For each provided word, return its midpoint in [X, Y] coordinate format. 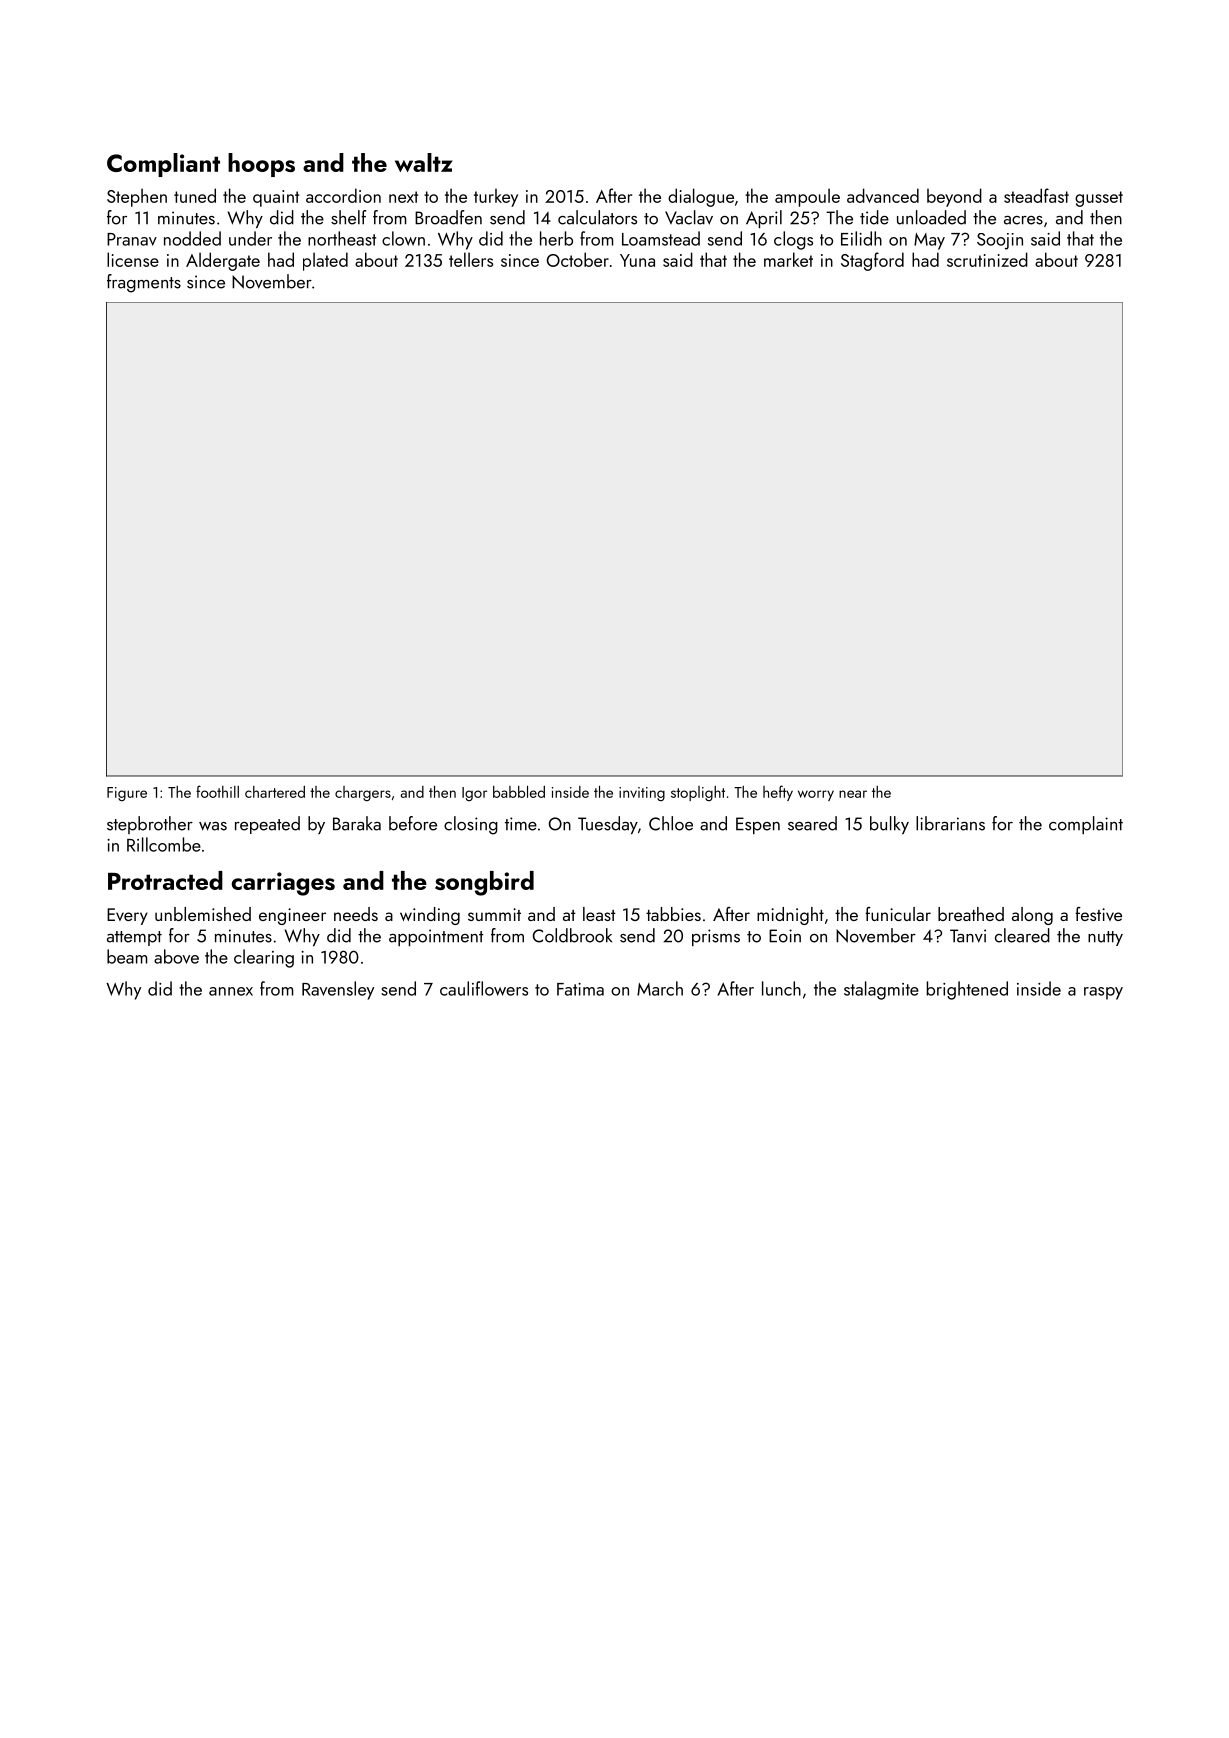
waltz [424, 162]
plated [325, 261]
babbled [519, 792]
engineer [292, 916]
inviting [642, 794]
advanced [883, 195]
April [764, 219]
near [853, 794]
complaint [1086, 825]
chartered [275, 792]
